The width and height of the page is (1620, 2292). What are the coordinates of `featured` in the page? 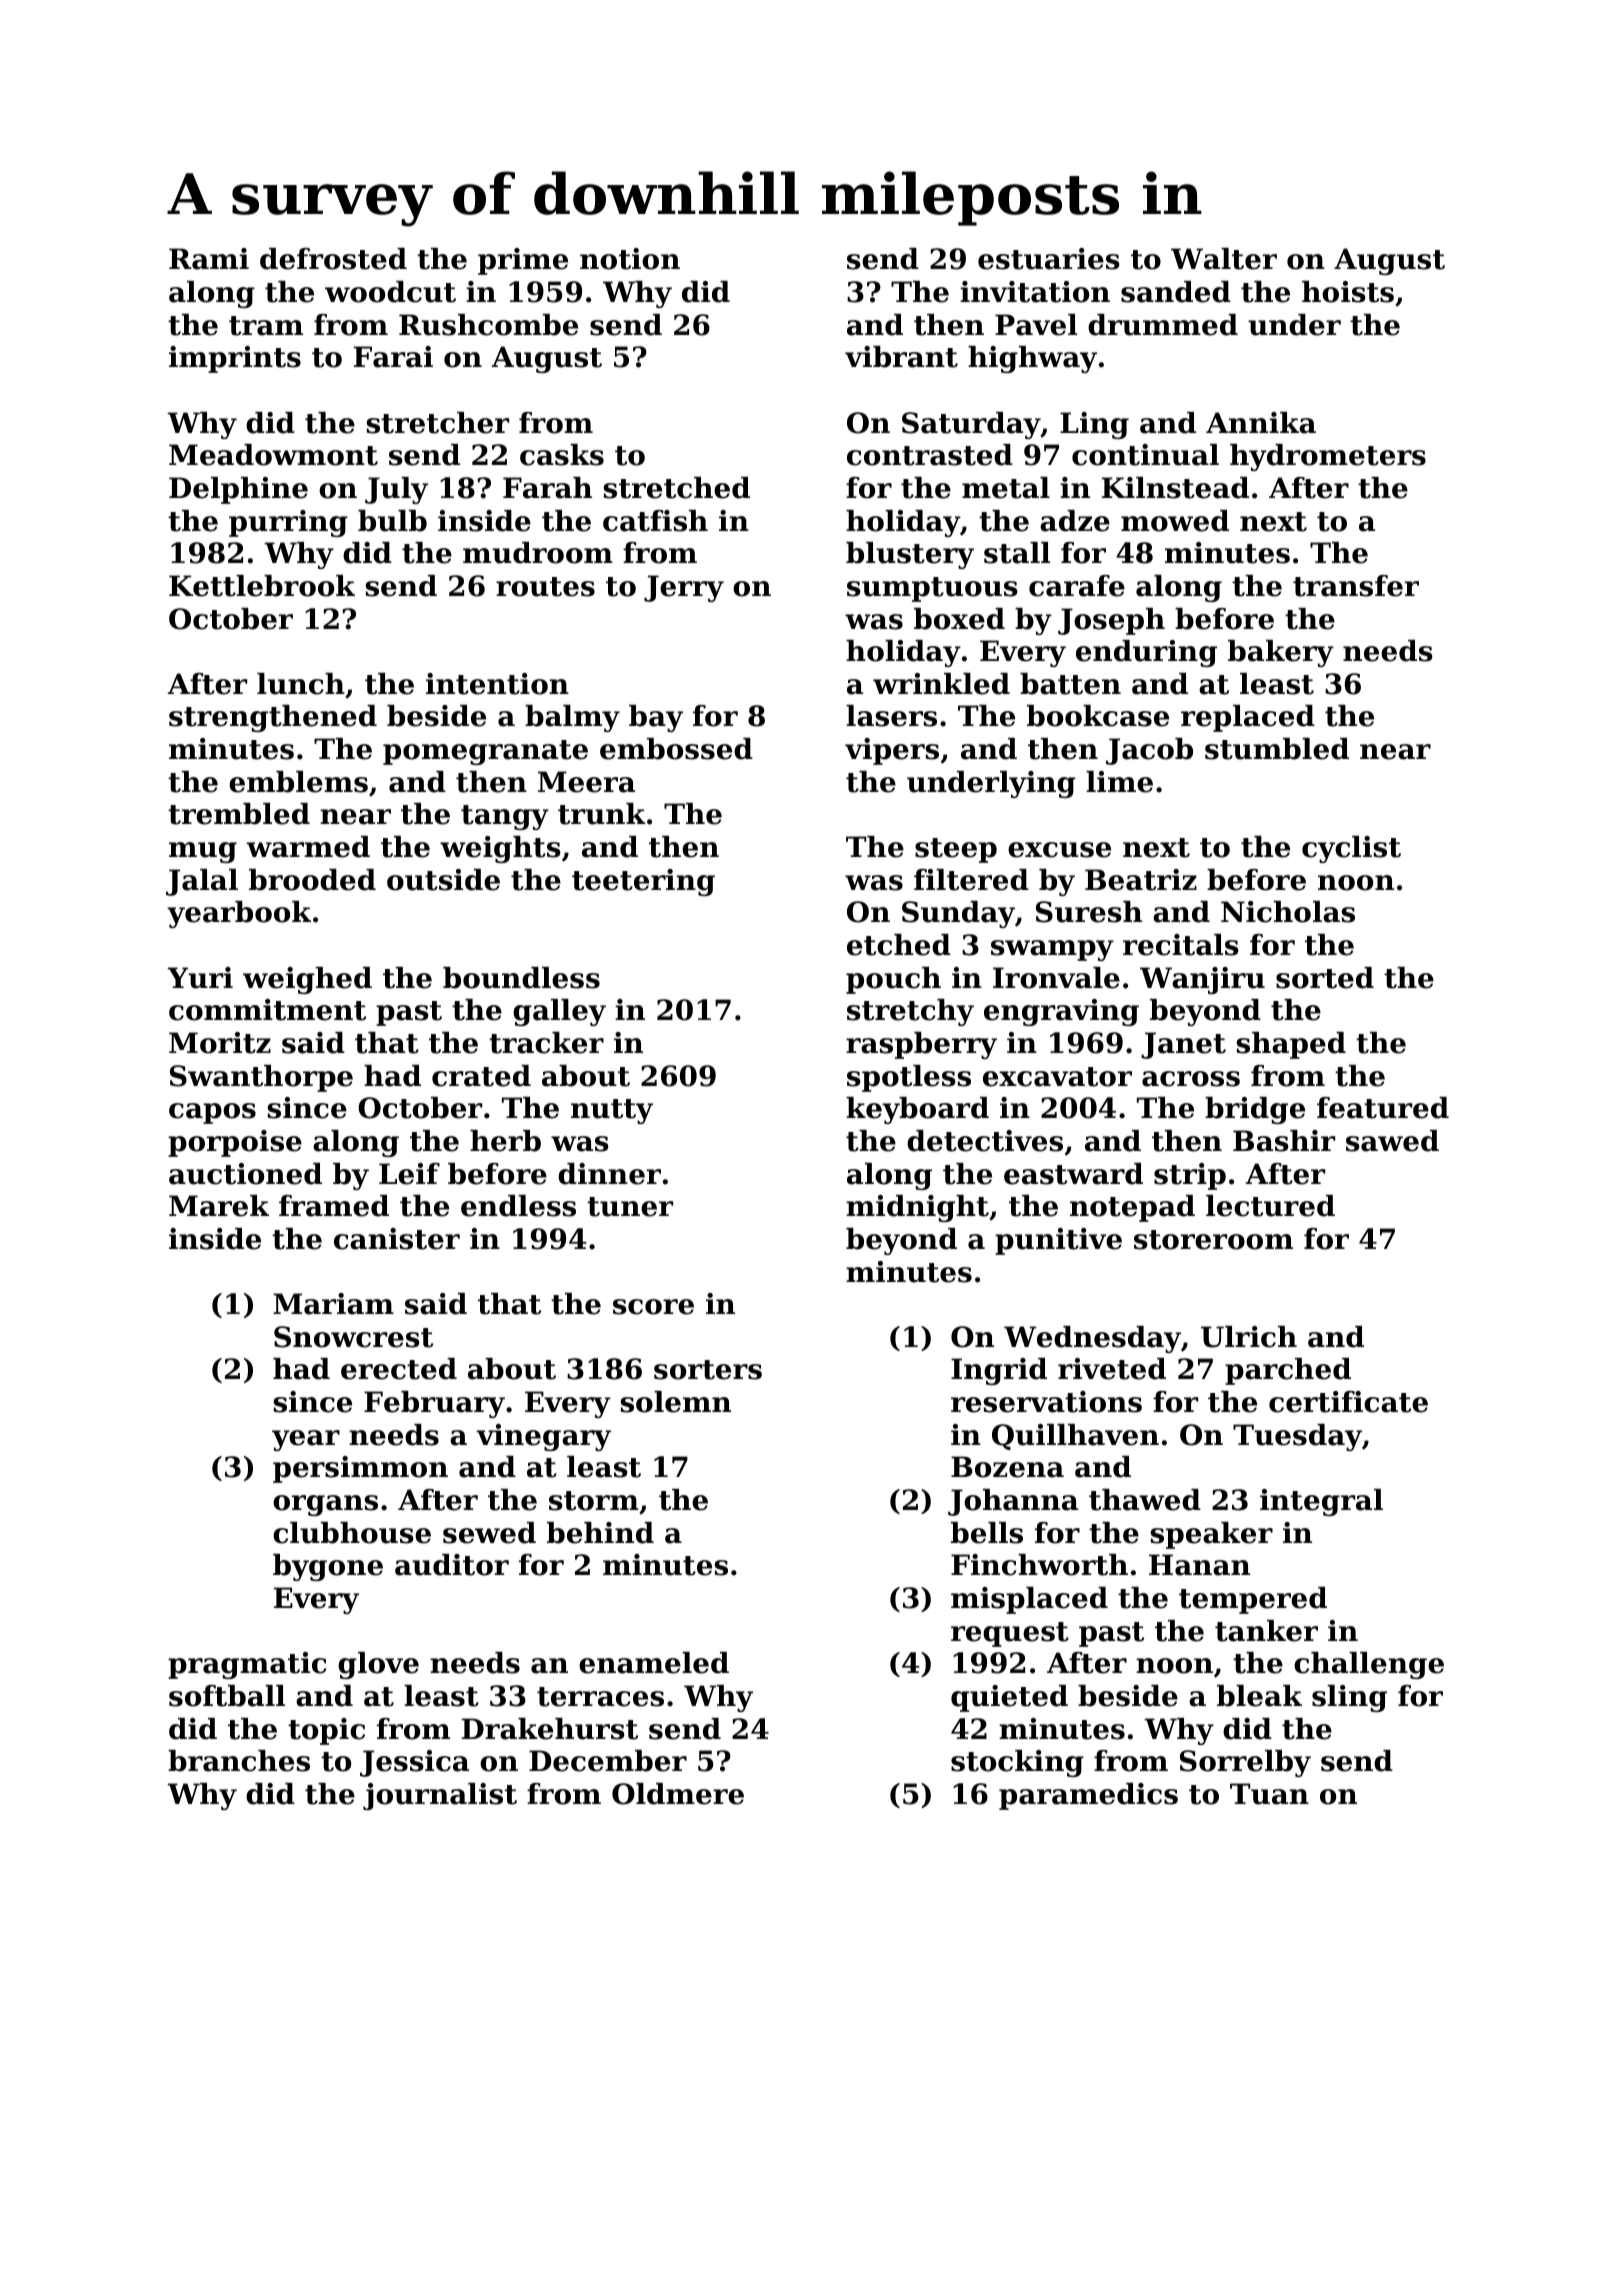 It's located at (1383, 1108).
